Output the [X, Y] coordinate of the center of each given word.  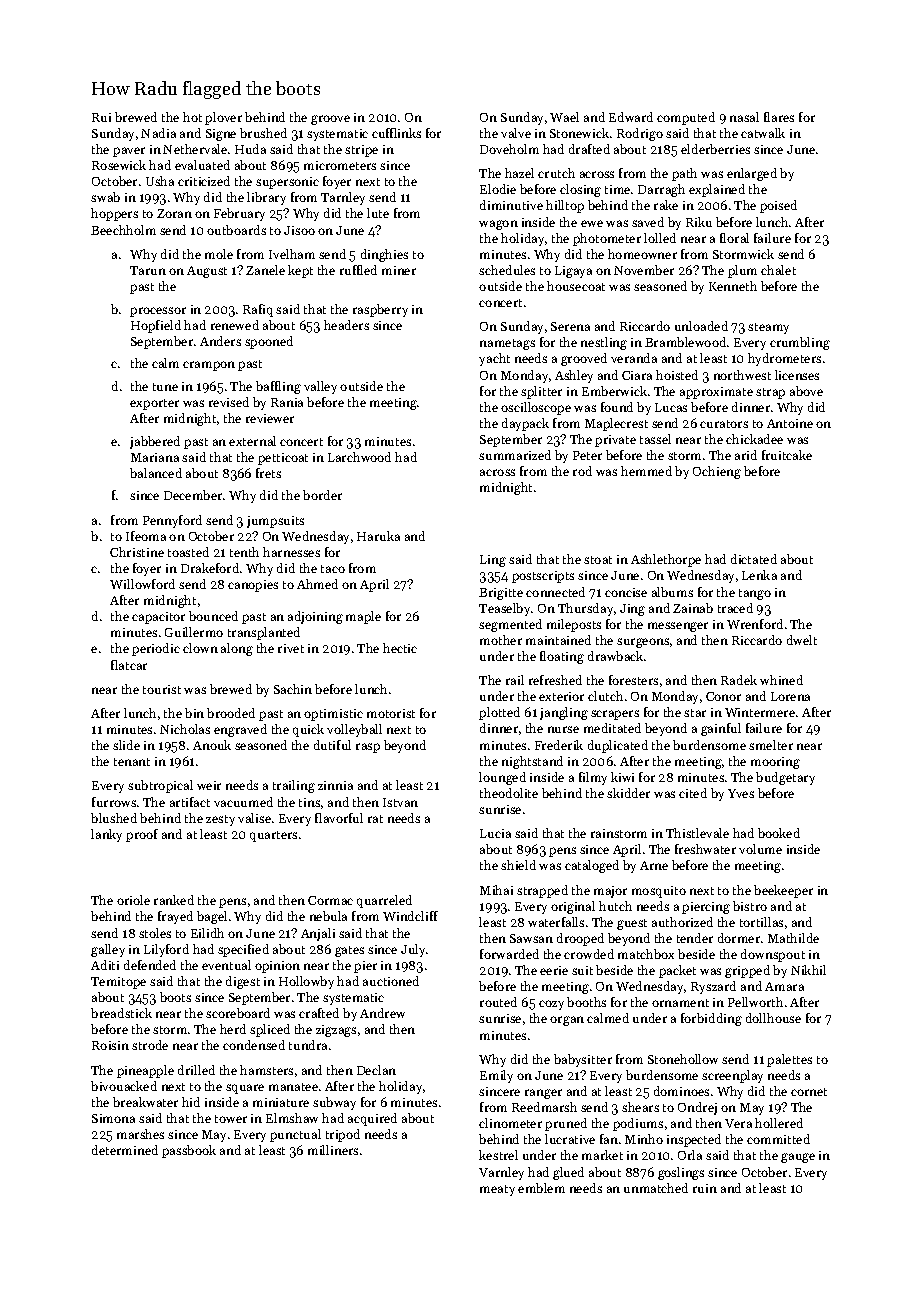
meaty [497, 1190]
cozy [551, 1005]
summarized [515, 455]
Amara [784, 986]
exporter [154, 404]
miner [399, 270]
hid [191, 1102]
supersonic [287, 183]
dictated [754, 559]
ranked [174, 900]
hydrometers [784, 359]
